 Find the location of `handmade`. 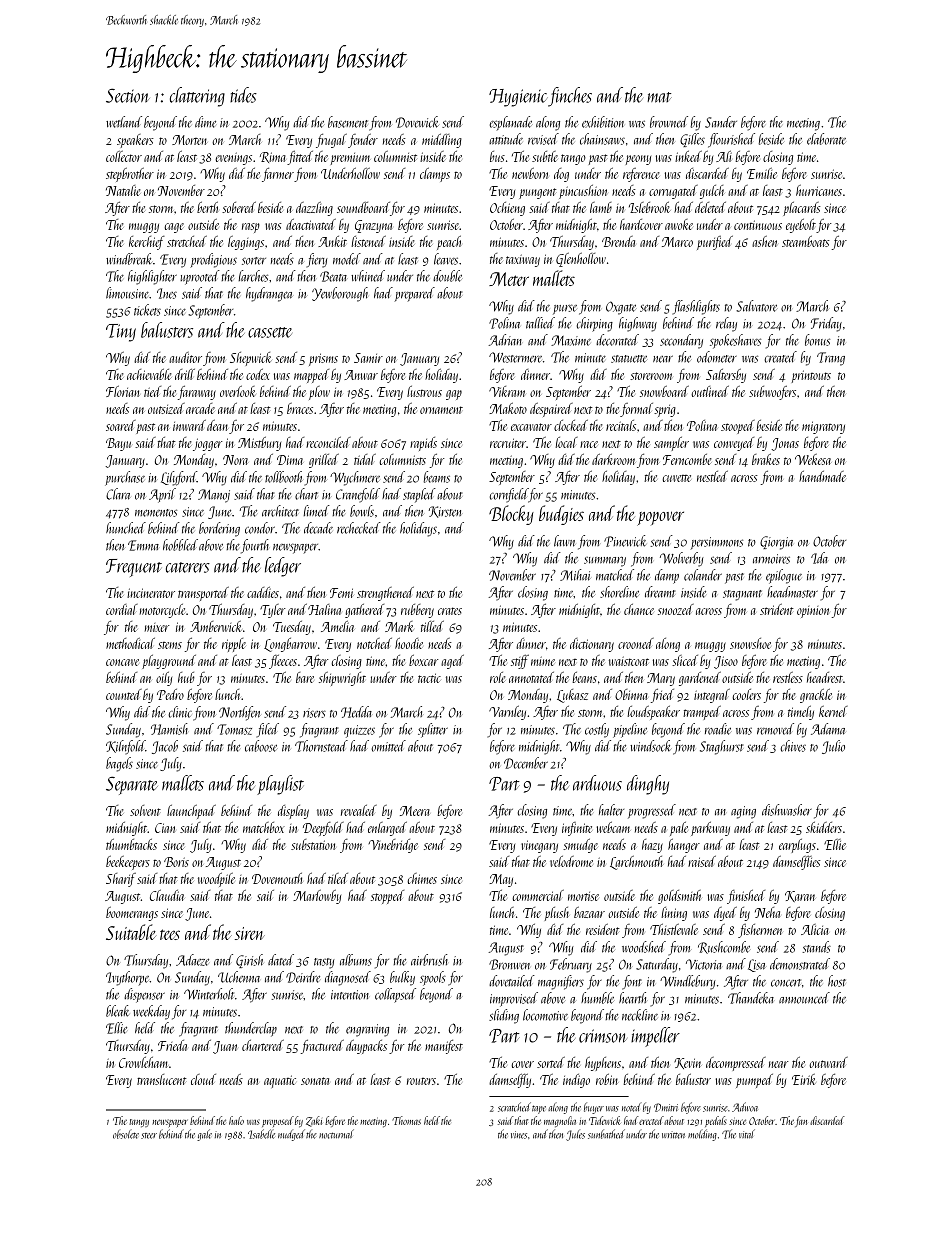

handmade is located at coordinates (822, 476).
